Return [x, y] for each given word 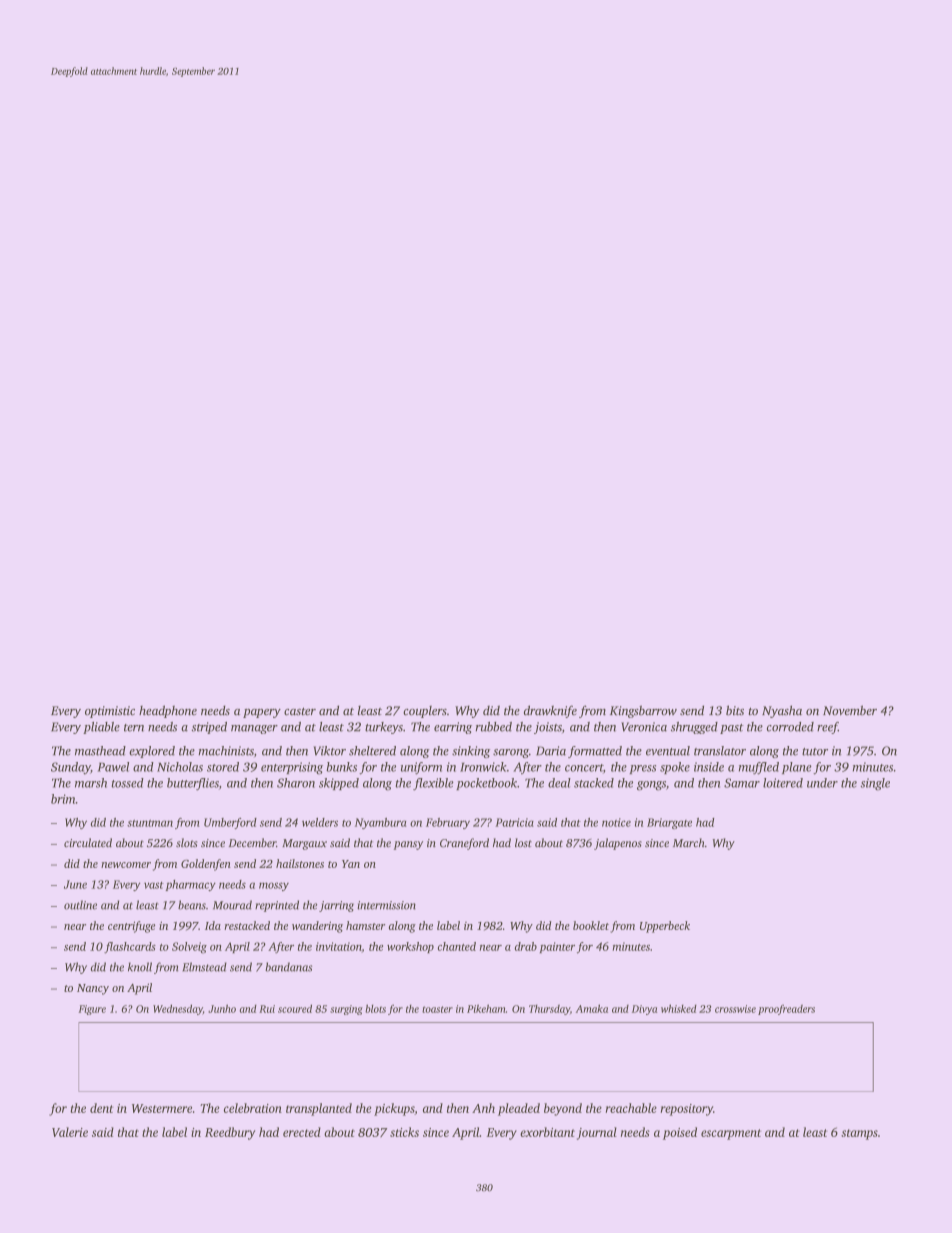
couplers [425, 712]
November [850, 710]
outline [80, 905]
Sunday [70, 768]
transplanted [319, 1109]
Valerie [70, 1132]
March [689, 842]
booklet [591, 925]
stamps [859, 1134]
